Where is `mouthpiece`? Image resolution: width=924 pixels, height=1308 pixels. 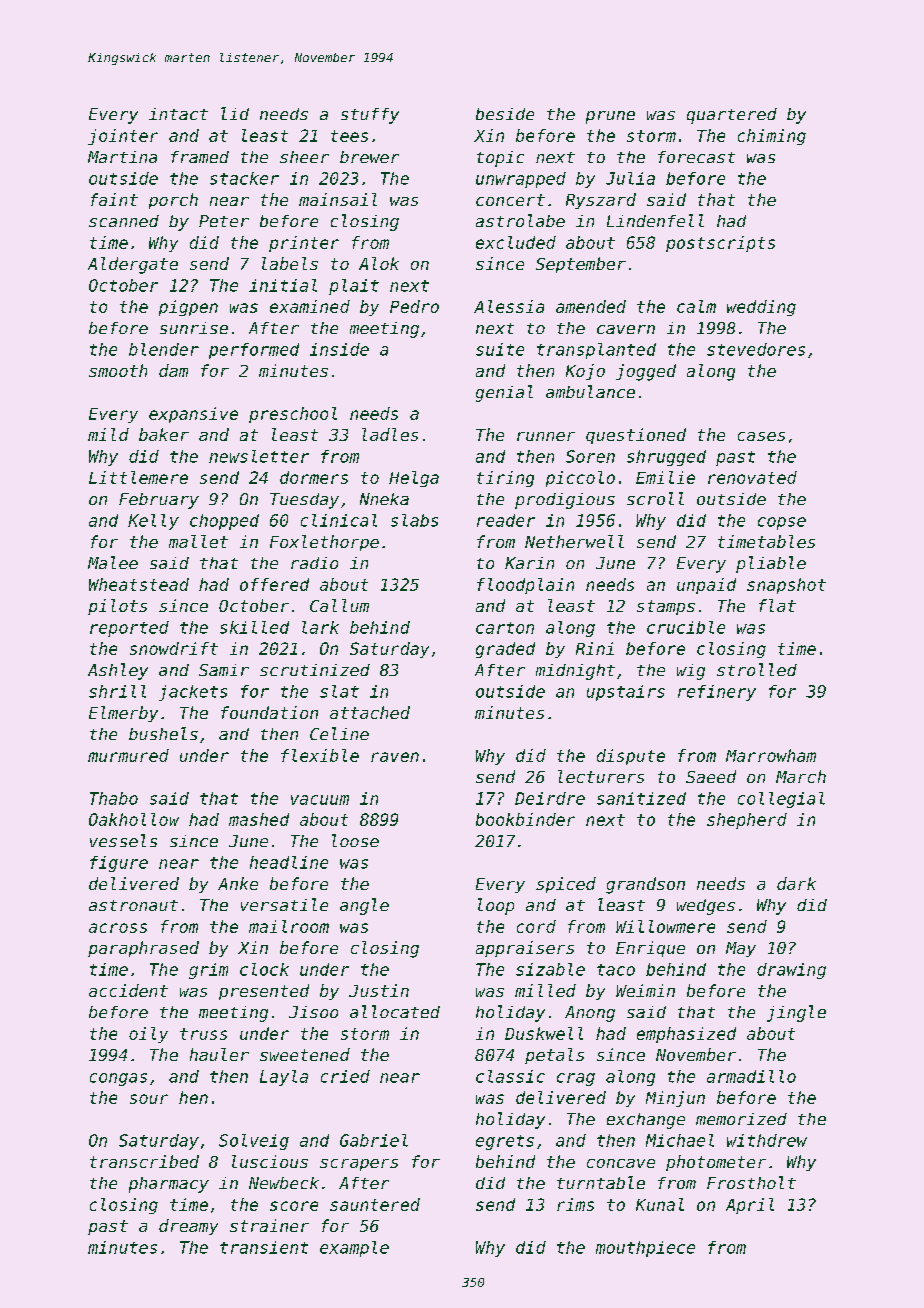
mouthpiece is located at coordinates (645, 1249).
